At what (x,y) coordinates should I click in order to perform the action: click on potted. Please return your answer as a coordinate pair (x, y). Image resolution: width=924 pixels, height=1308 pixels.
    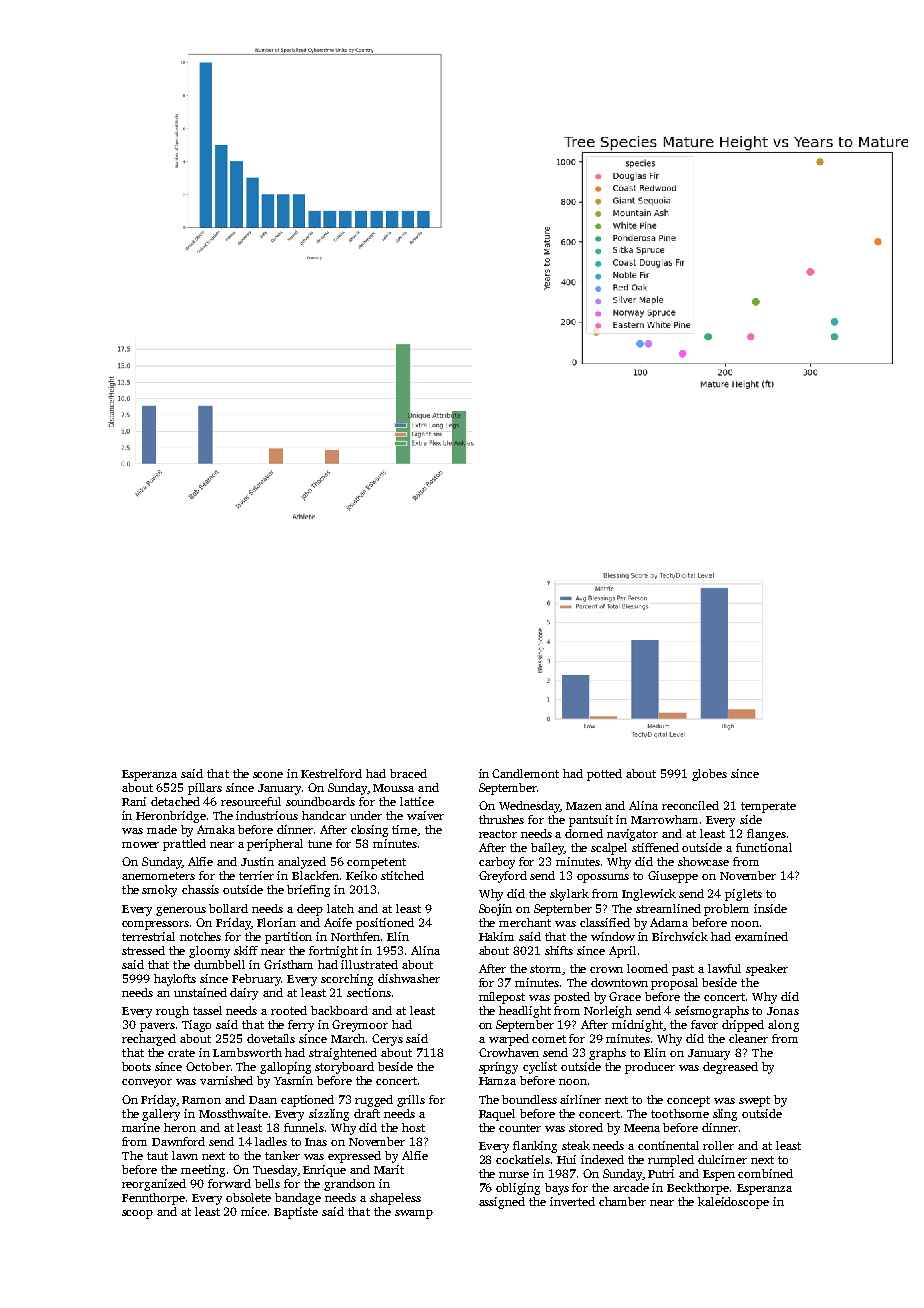
    Looking at the image, I should click on (604, 775).
